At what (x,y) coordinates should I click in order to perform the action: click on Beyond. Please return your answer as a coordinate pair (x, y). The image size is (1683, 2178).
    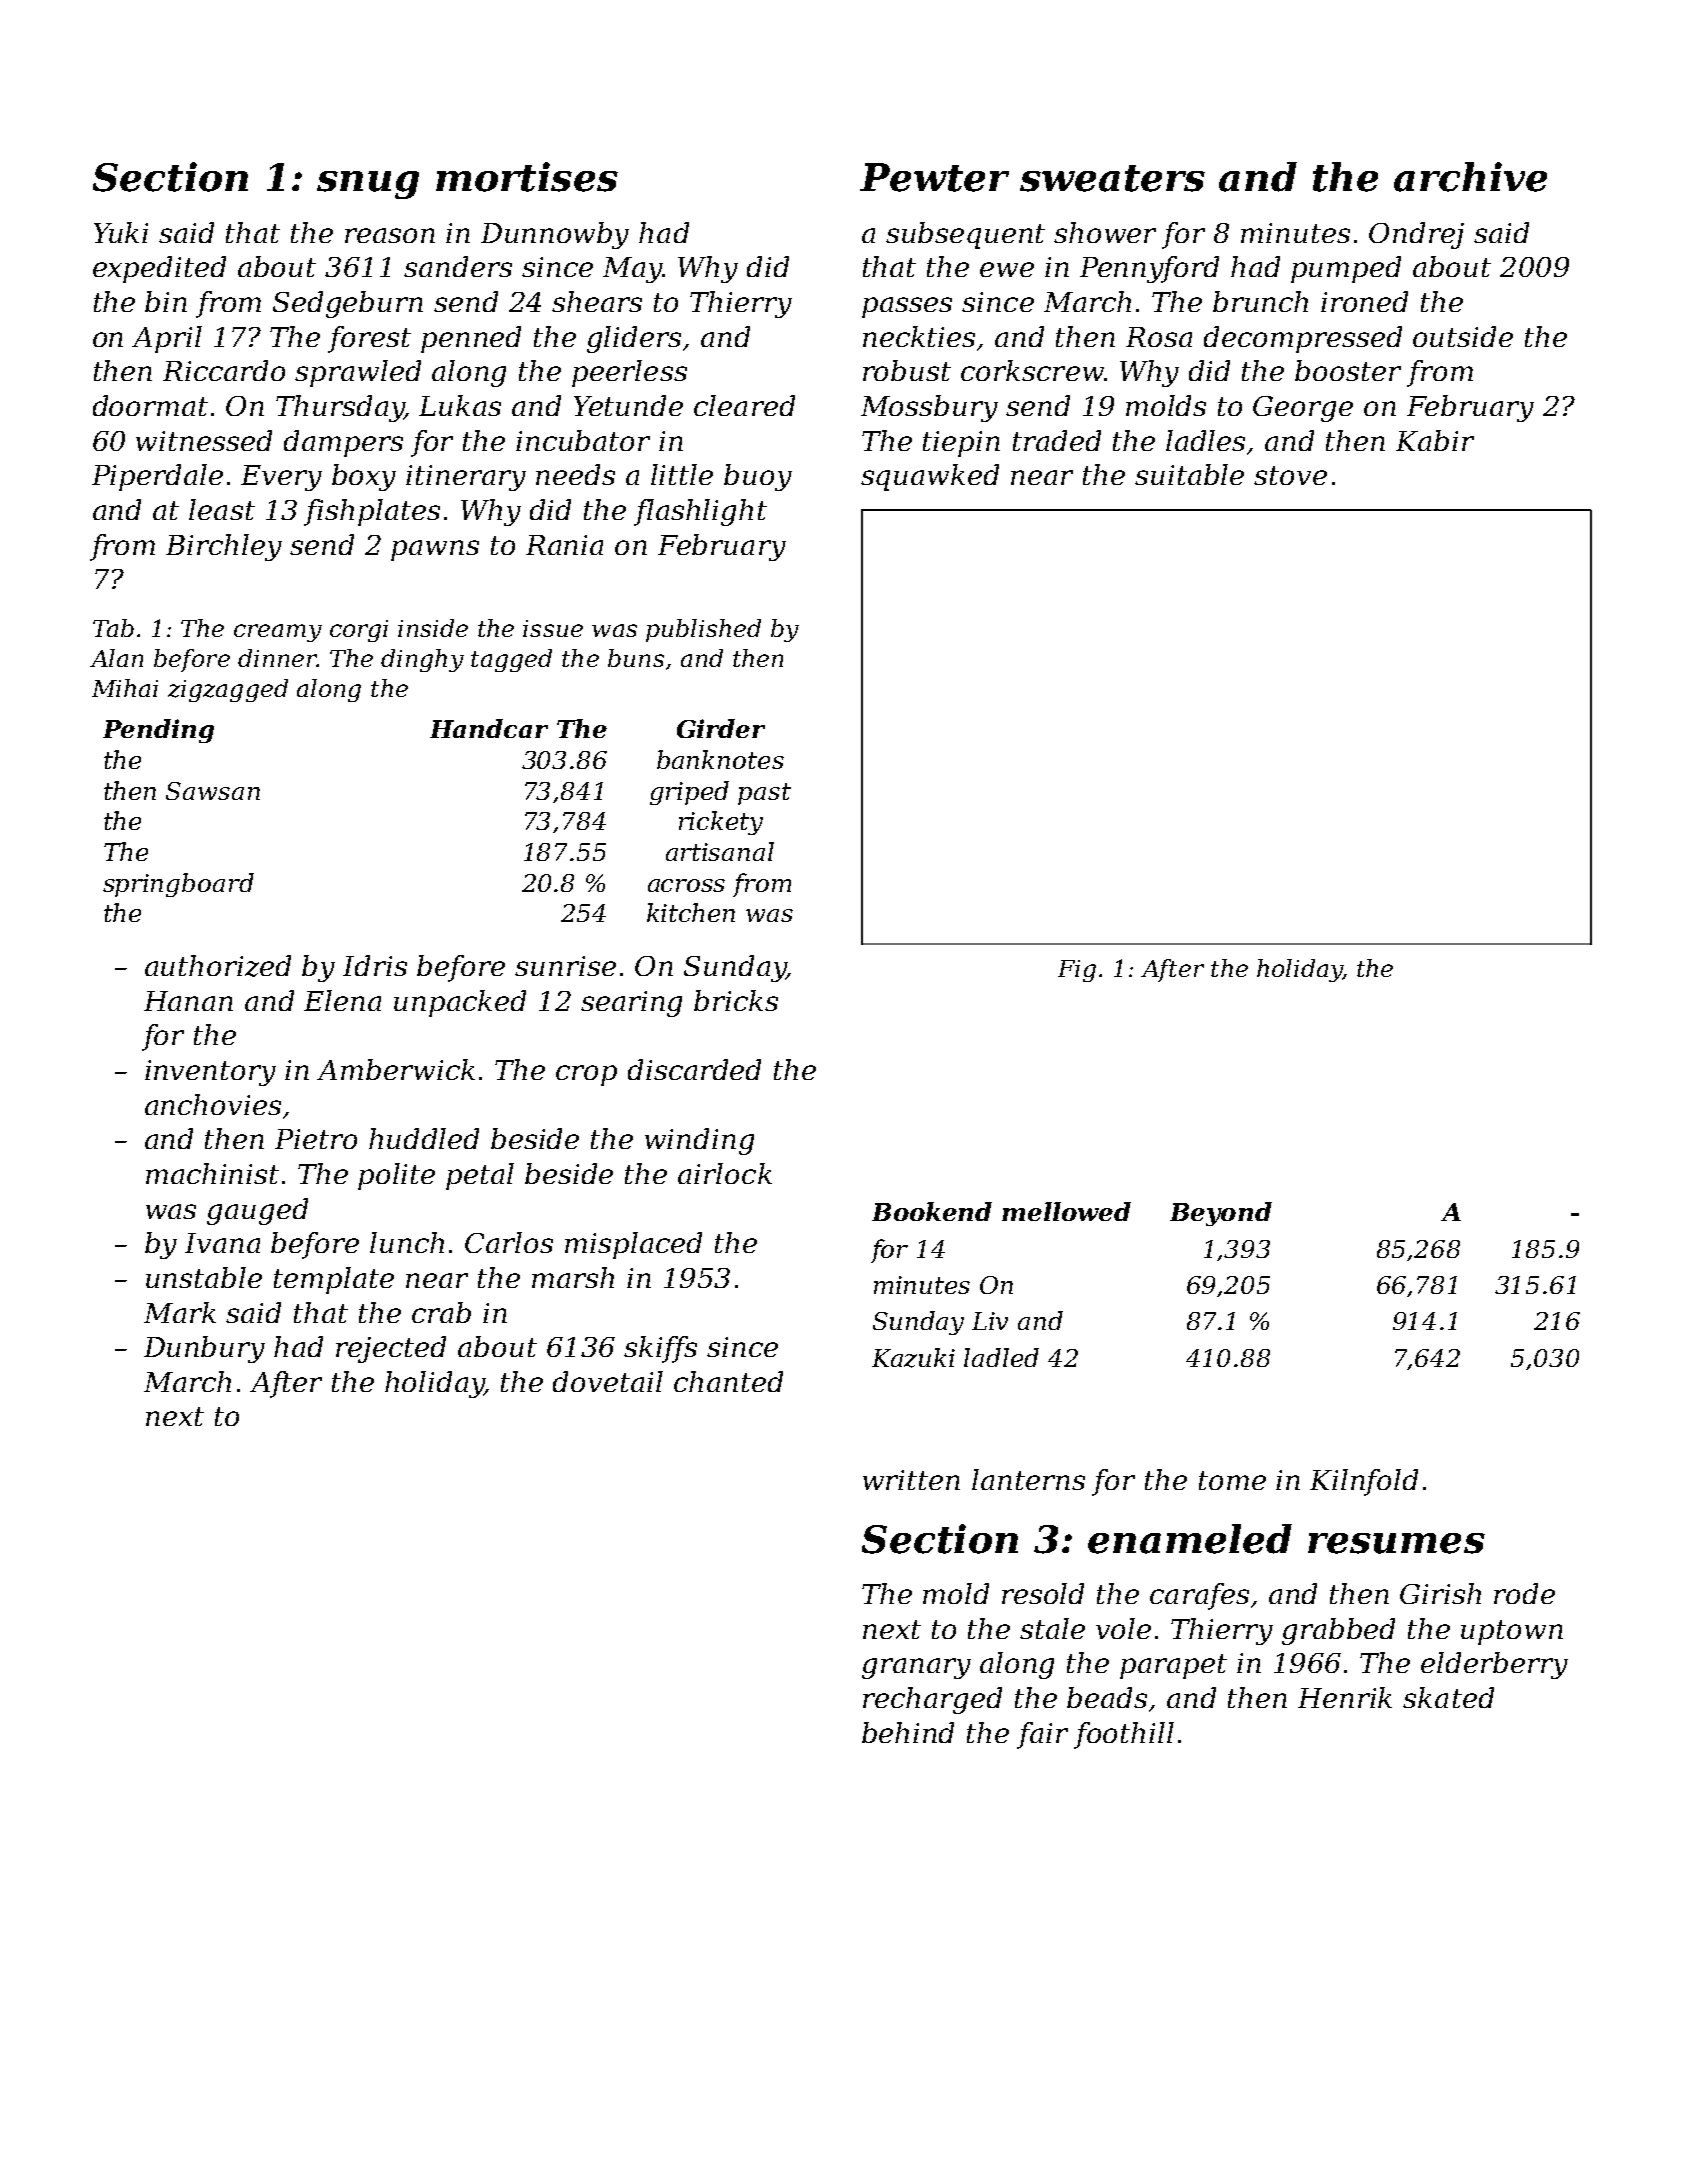
    Looking at the image, I should click on (1221, 1214).
